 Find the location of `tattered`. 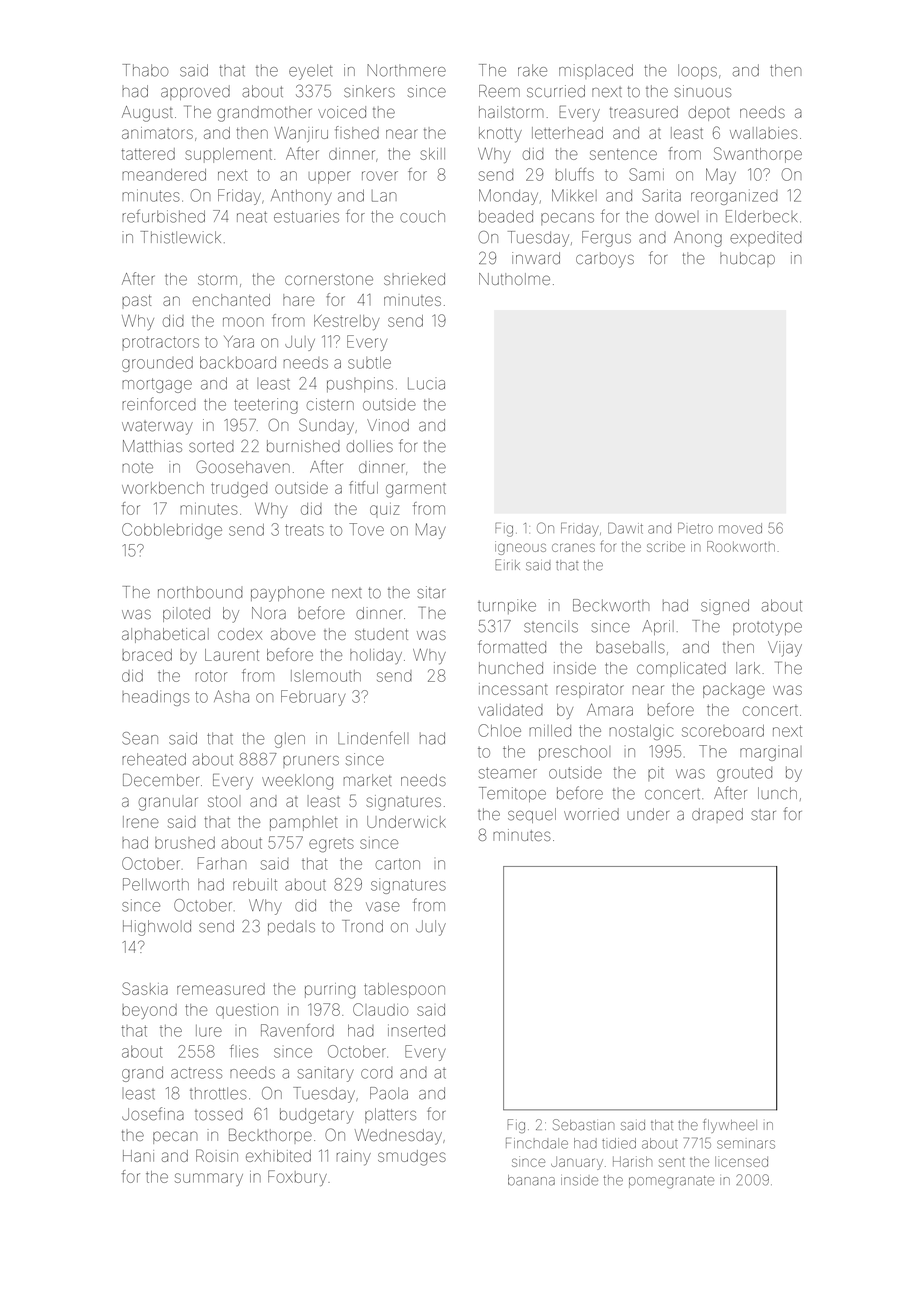

tattered is located at coordinates (148, 154).
